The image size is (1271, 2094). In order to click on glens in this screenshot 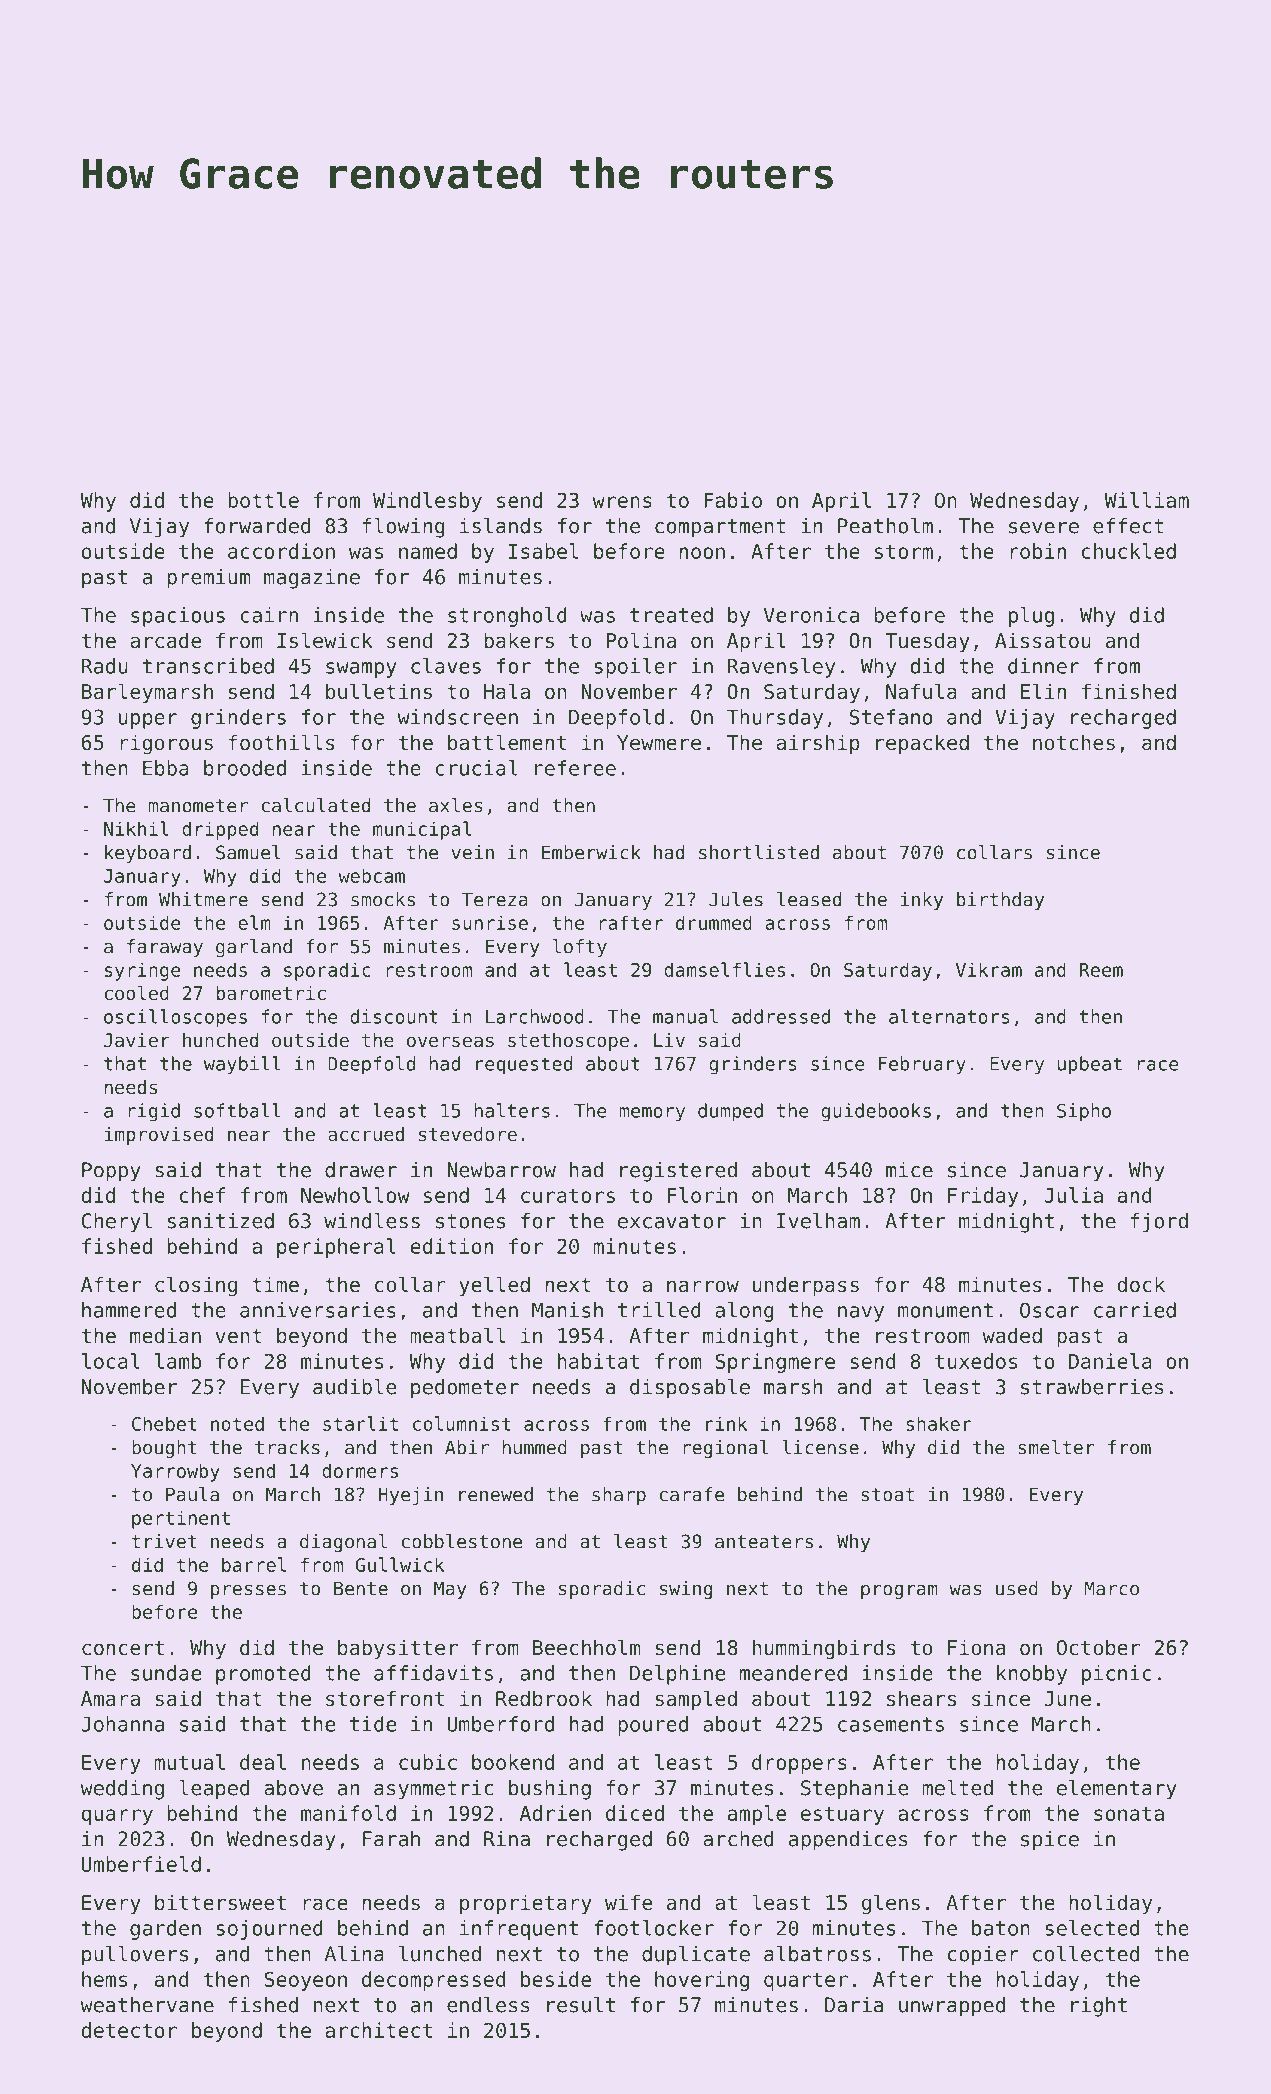, I will do `click(891, 1904)`.
